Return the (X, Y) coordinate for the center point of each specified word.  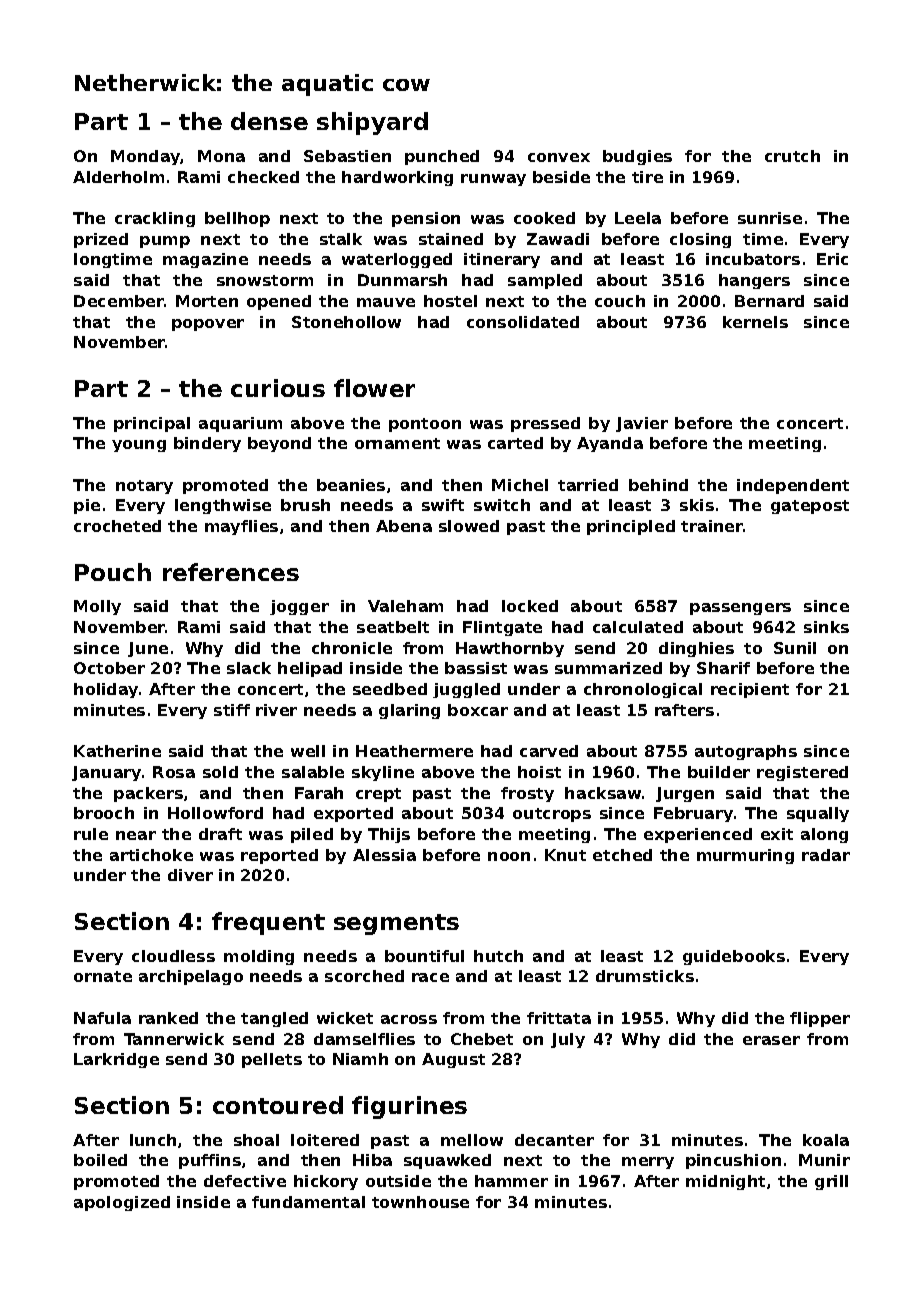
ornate (103, 976)
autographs (746, 752)
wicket (345, 1018)
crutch (792, 156)
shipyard (372, 123)
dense (269, 121)
